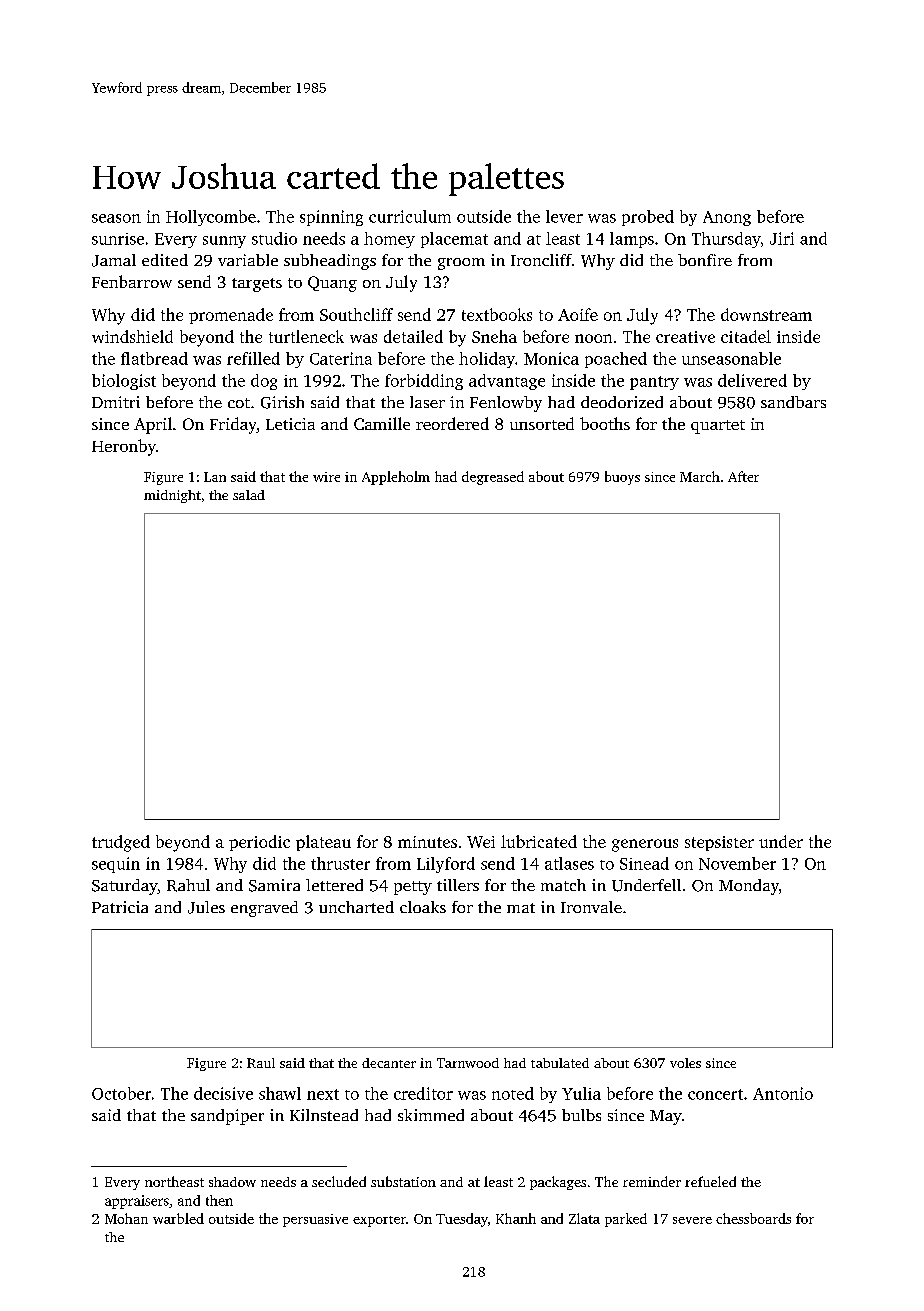 The width and height of the document is (924, 1311). Describe the element at coordinates (749, 887) in the document. I see `Monday` at that location.
